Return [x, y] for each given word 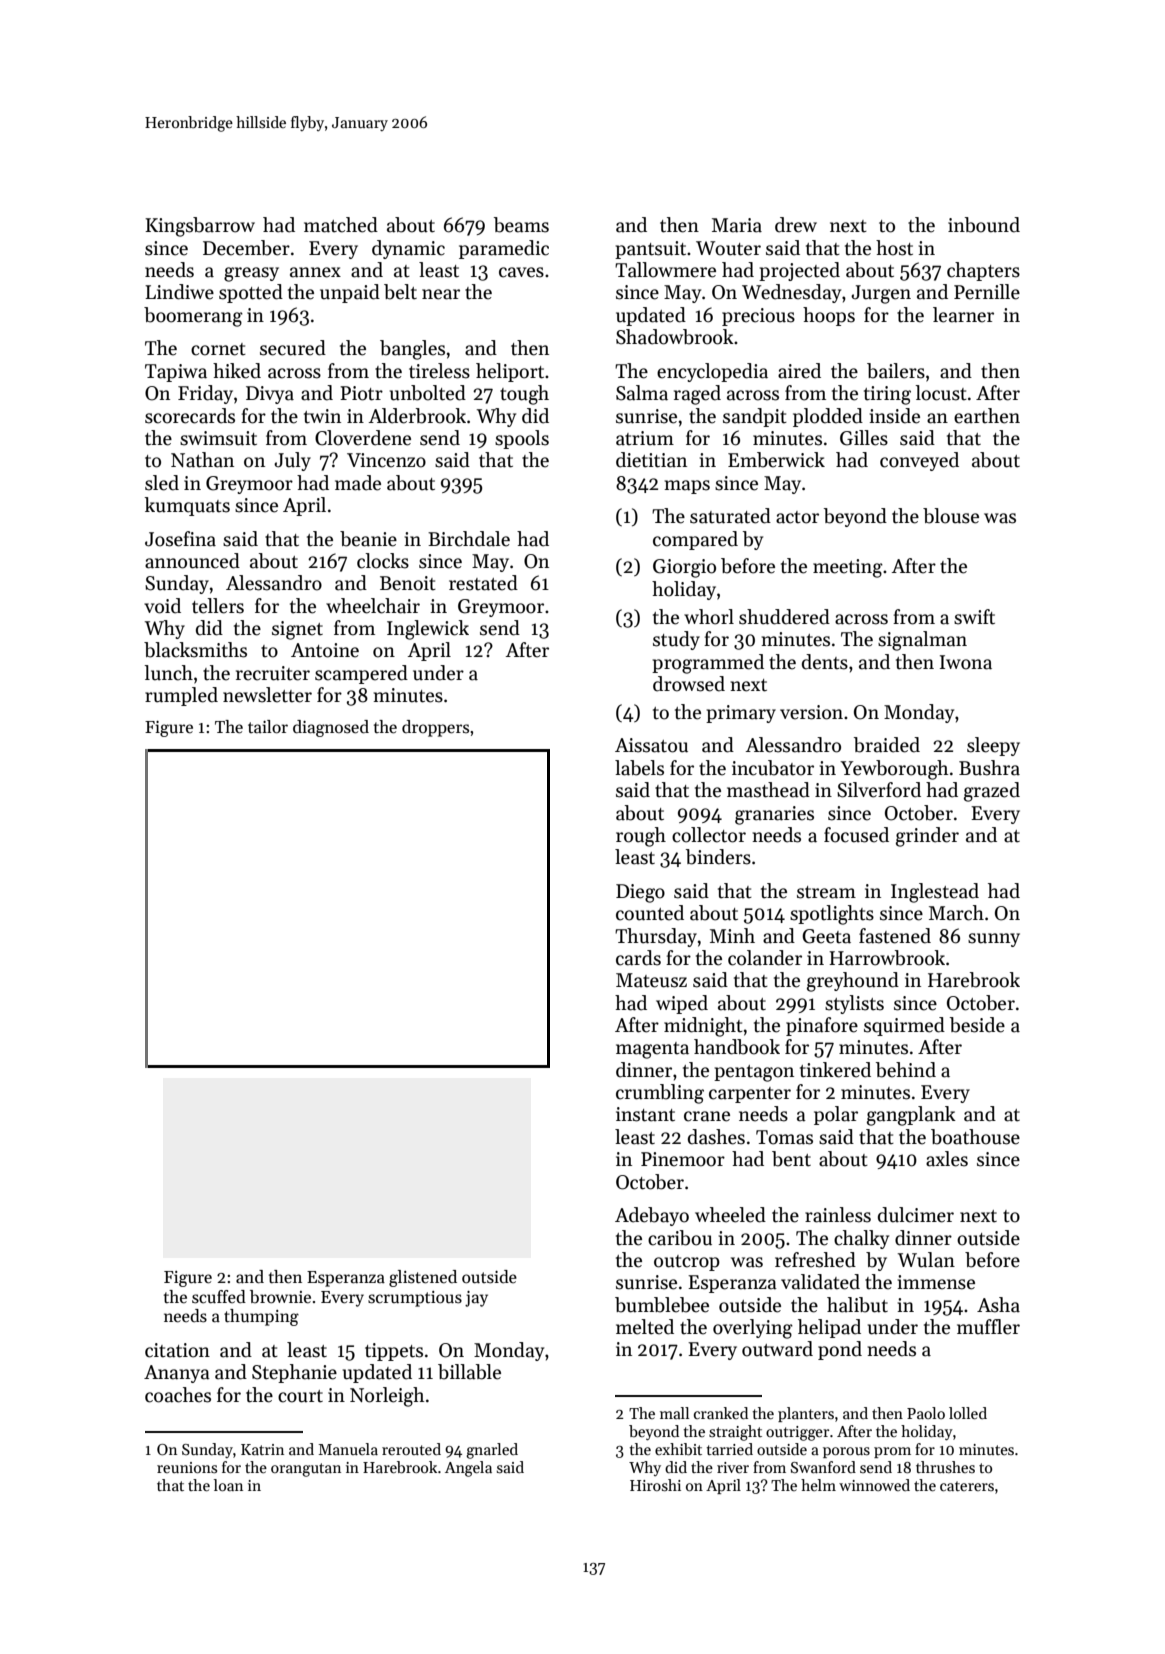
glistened [423, 1278]
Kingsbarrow [200, 227]
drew [796, 225]
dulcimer [916, 1215]
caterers [967, 1486]
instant [645, 1114]
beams [521, 225]
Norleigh [387, 1397]
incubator [773, 768]
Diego [640, 893]
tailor [268, 727]
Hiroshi [655, 1485]
